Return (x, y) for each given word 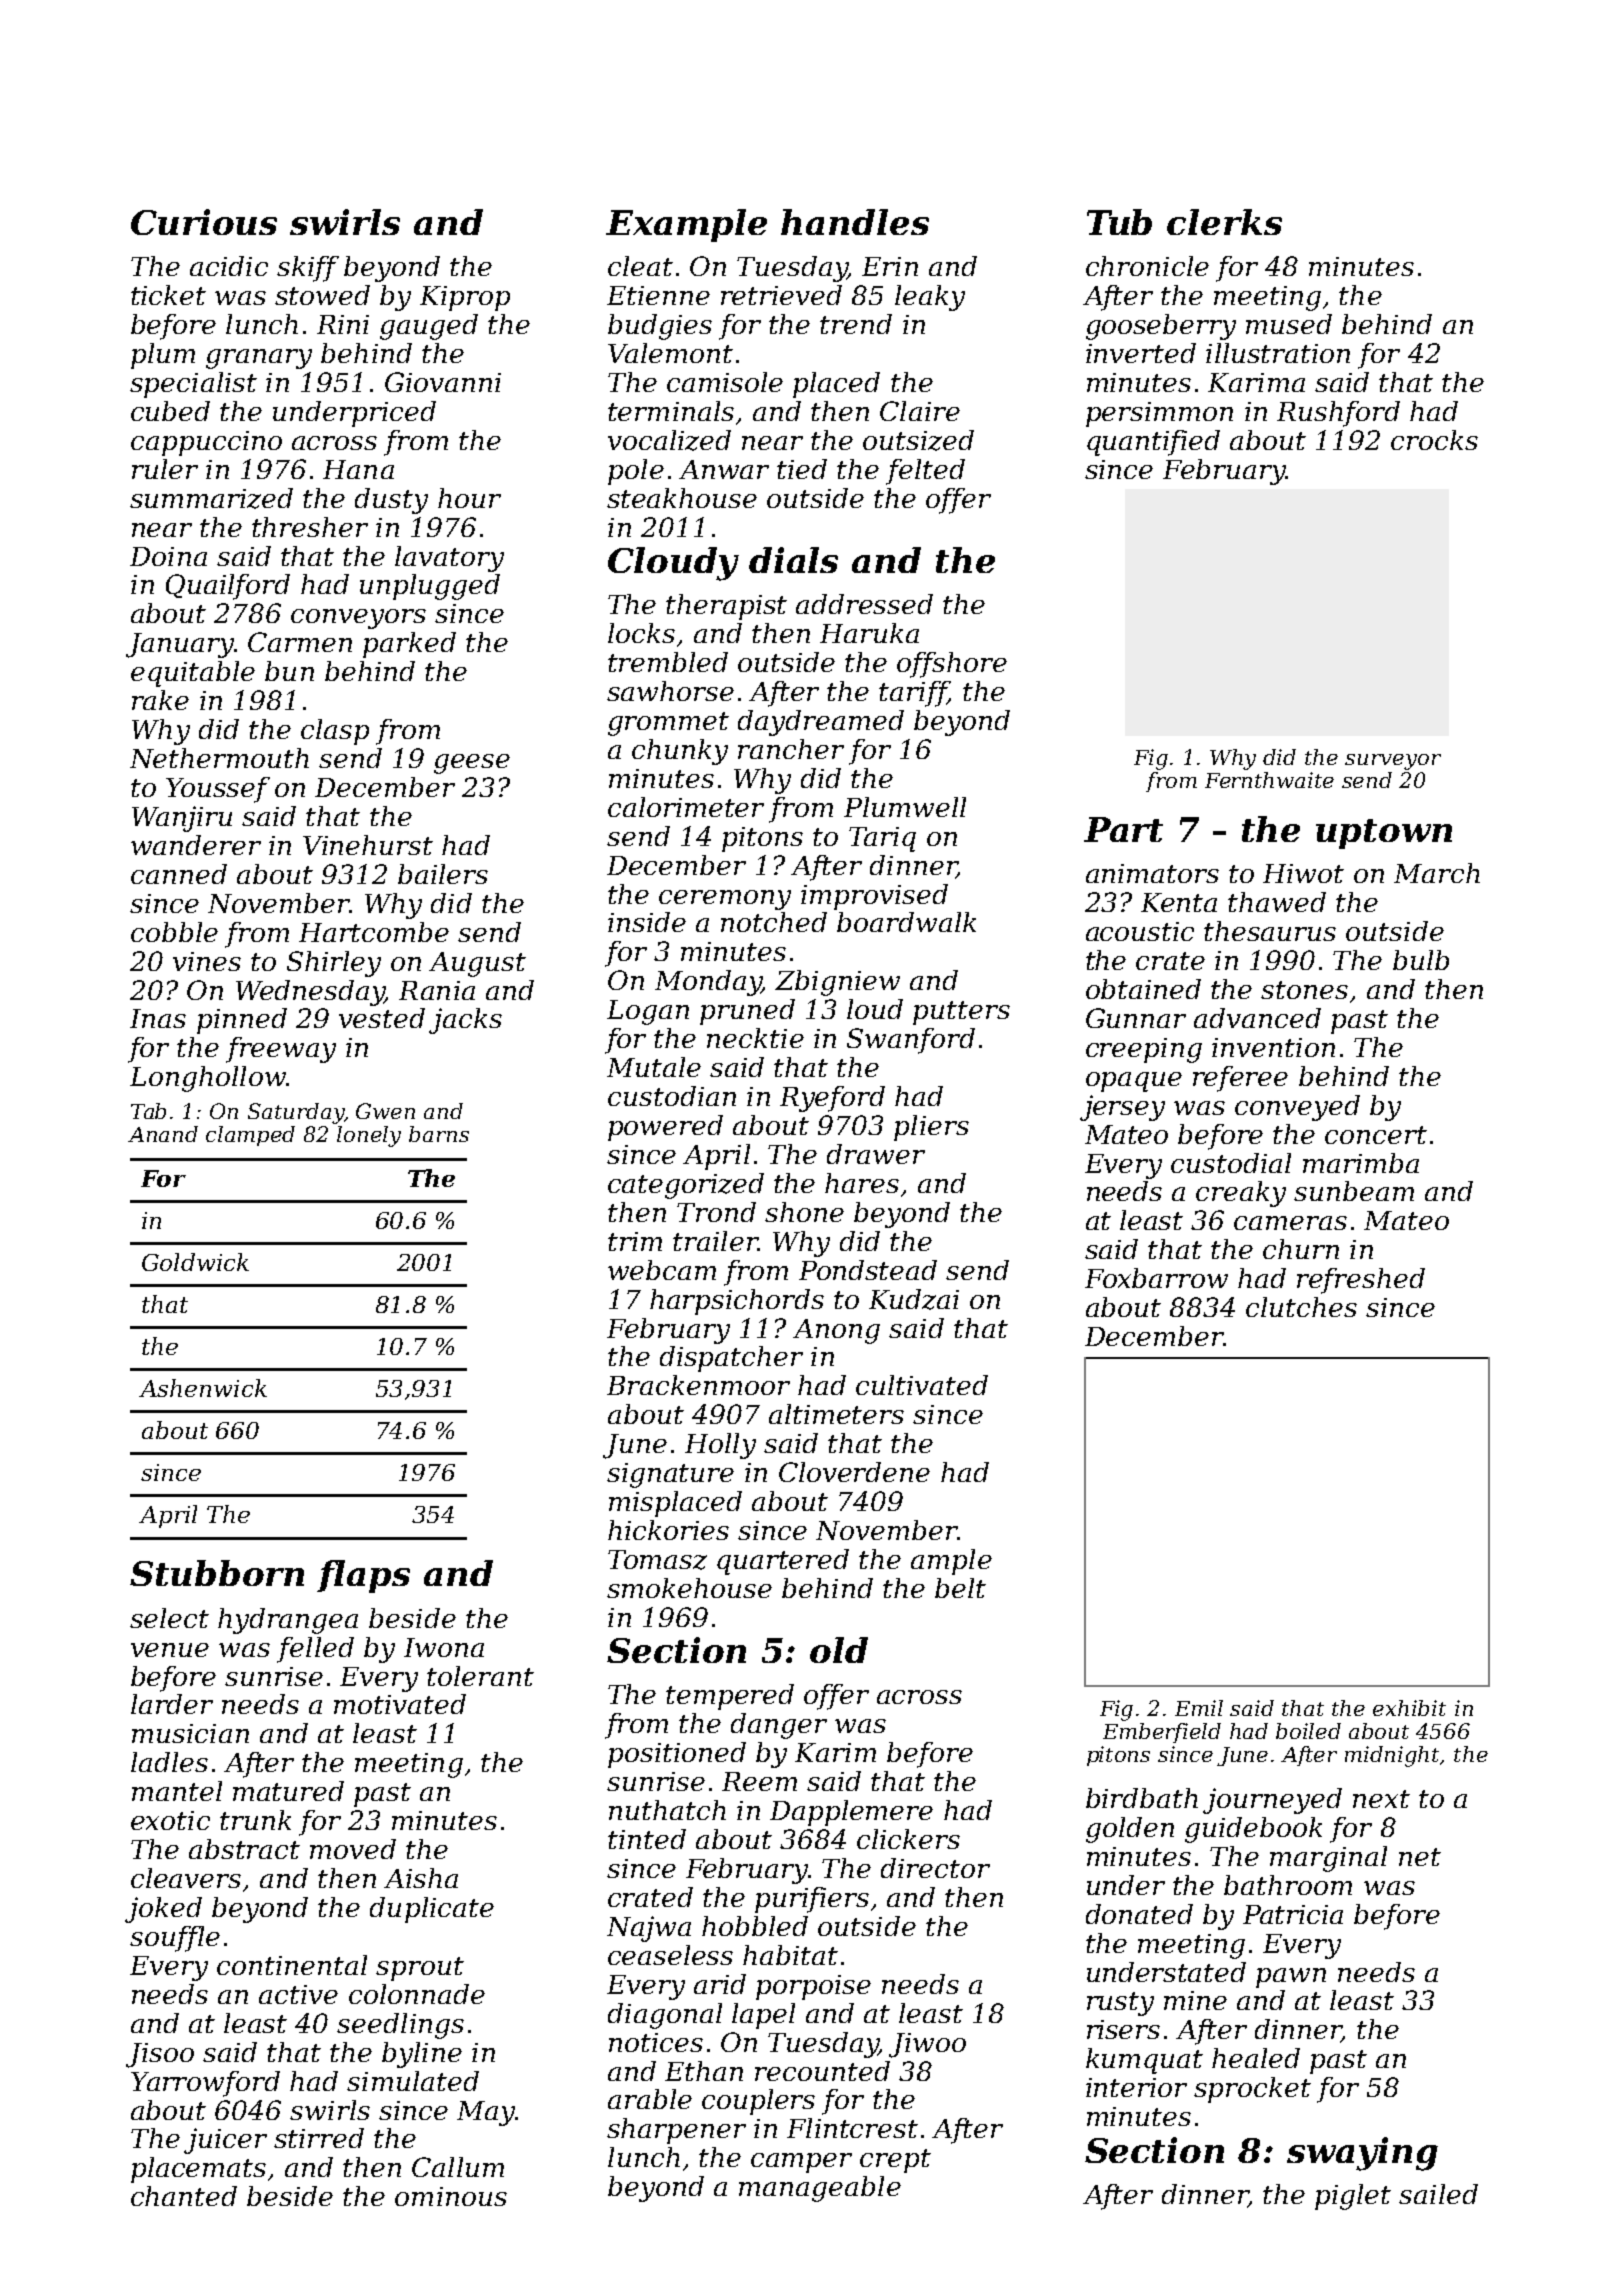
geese (472, 764)
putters (961, 1013)
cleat (640, 266)
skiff (308, 269)
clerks (1224, 222)
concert (1376, 1135)
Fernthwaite (1269, 780)
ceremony (725, 900)
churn (1301, 1249)
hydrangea (288, 1621)
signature (670, 1475)
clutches (1301, 1307)
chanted (184, 2196)
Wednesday (310, 993)
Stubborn (217, 1573)
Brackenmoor (698, 1385)
